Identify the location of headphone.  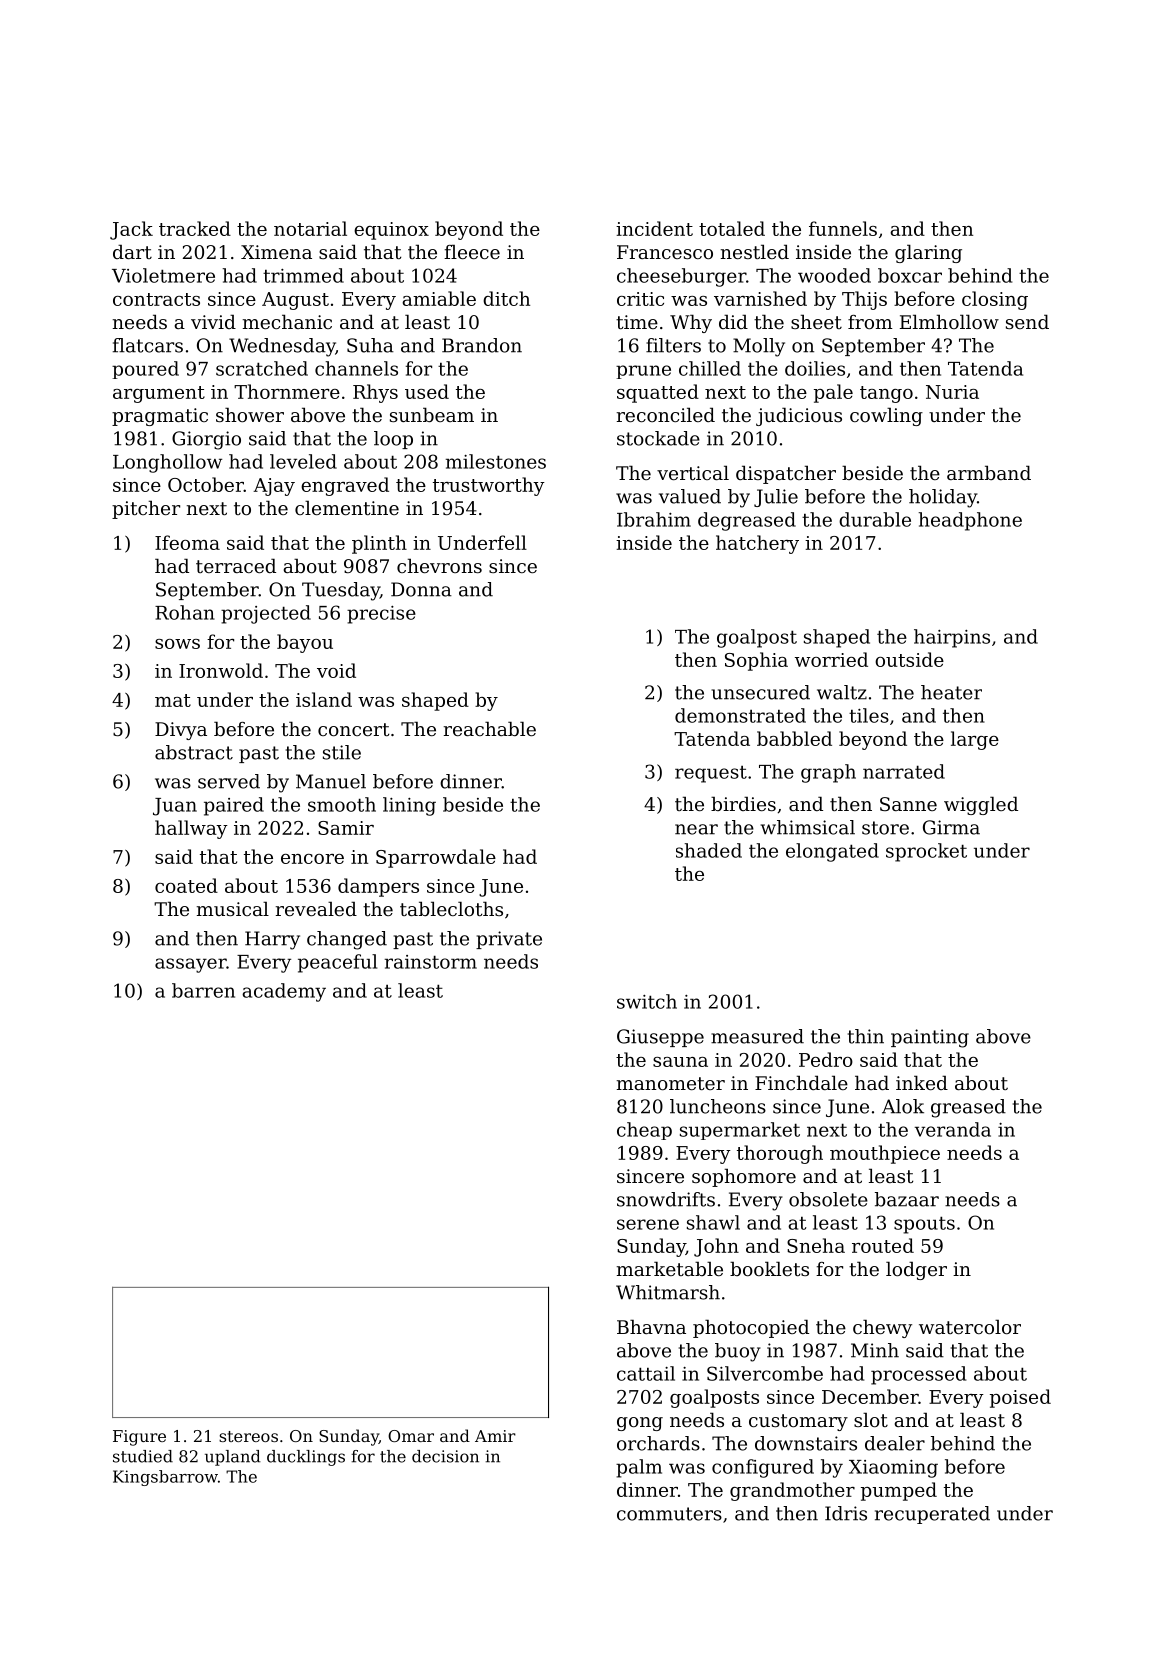
(970, 521).
